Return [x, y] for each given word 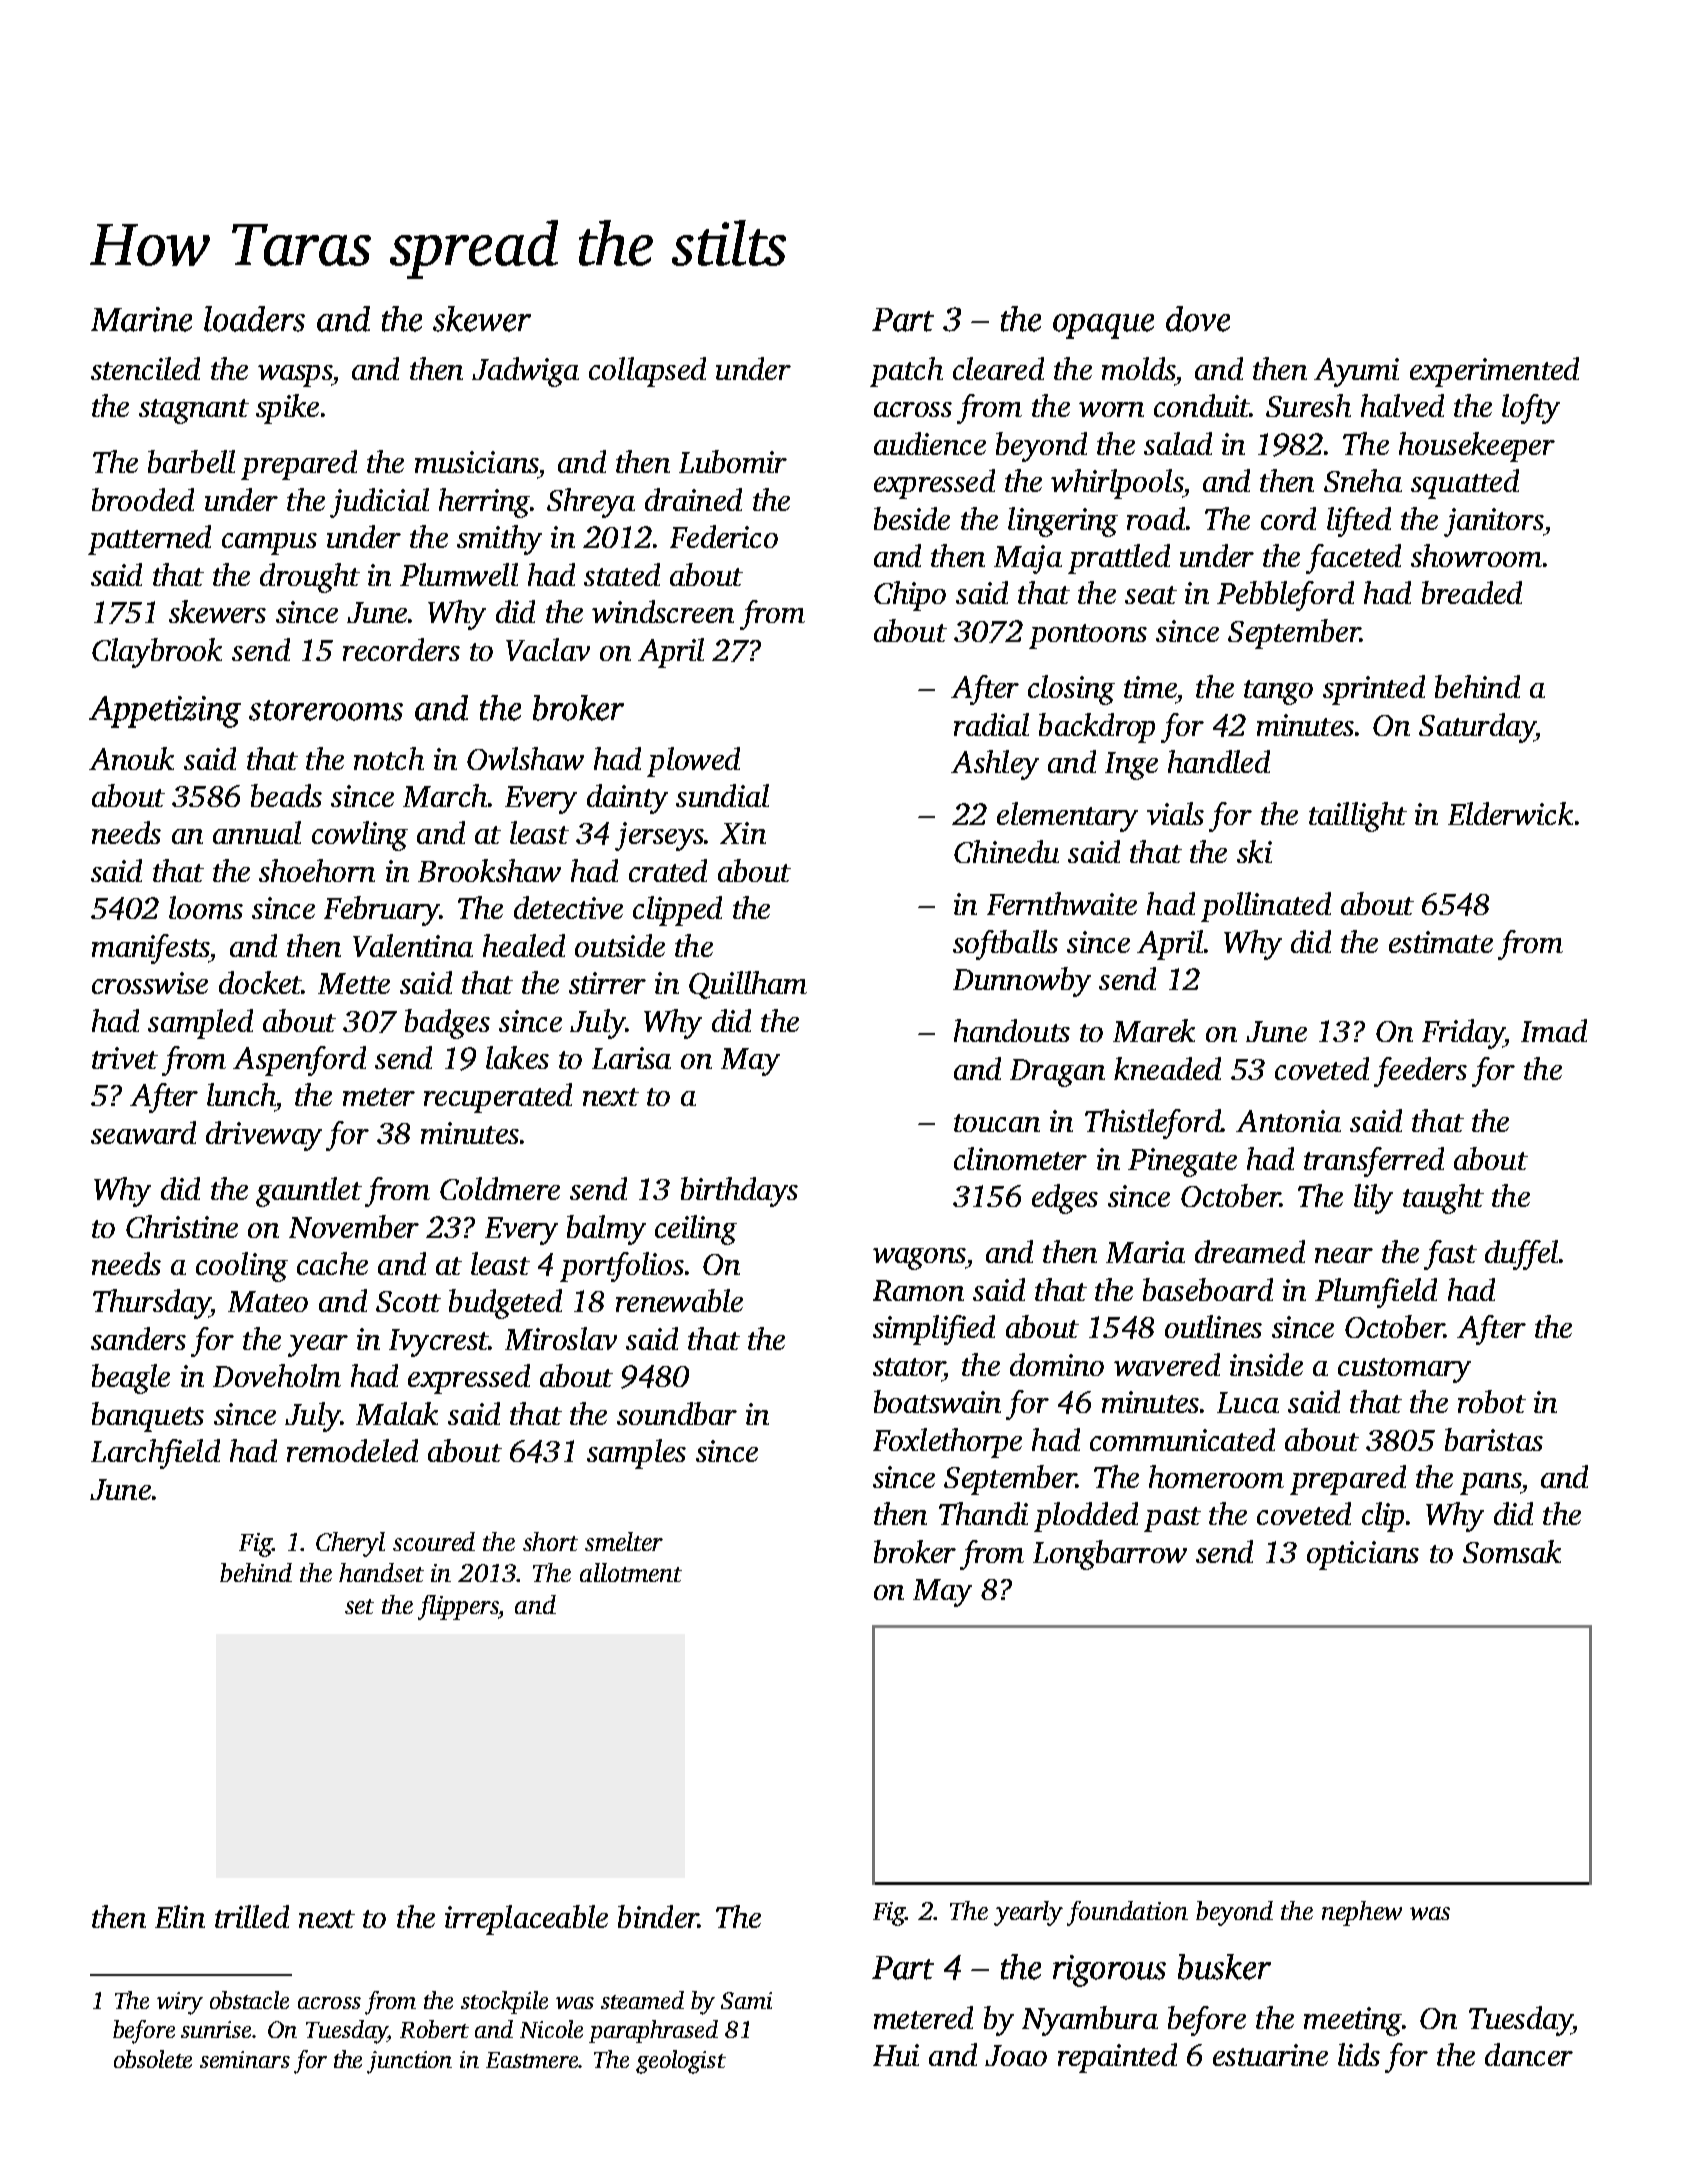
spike [287, 409]
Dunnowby [1022, 982]
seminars [245, 2059]
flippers [458, 1607]
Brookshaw [489, 870]
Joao [1016, 2055]
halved [1402, 405]
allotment [631, 1572]
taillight [1358, 817]
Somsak [1512, 1551]
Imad [1554, 1030]
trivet [125, 1058]
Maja [1028, 559]
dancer [1529, 2054]
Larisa [631, 1058]
